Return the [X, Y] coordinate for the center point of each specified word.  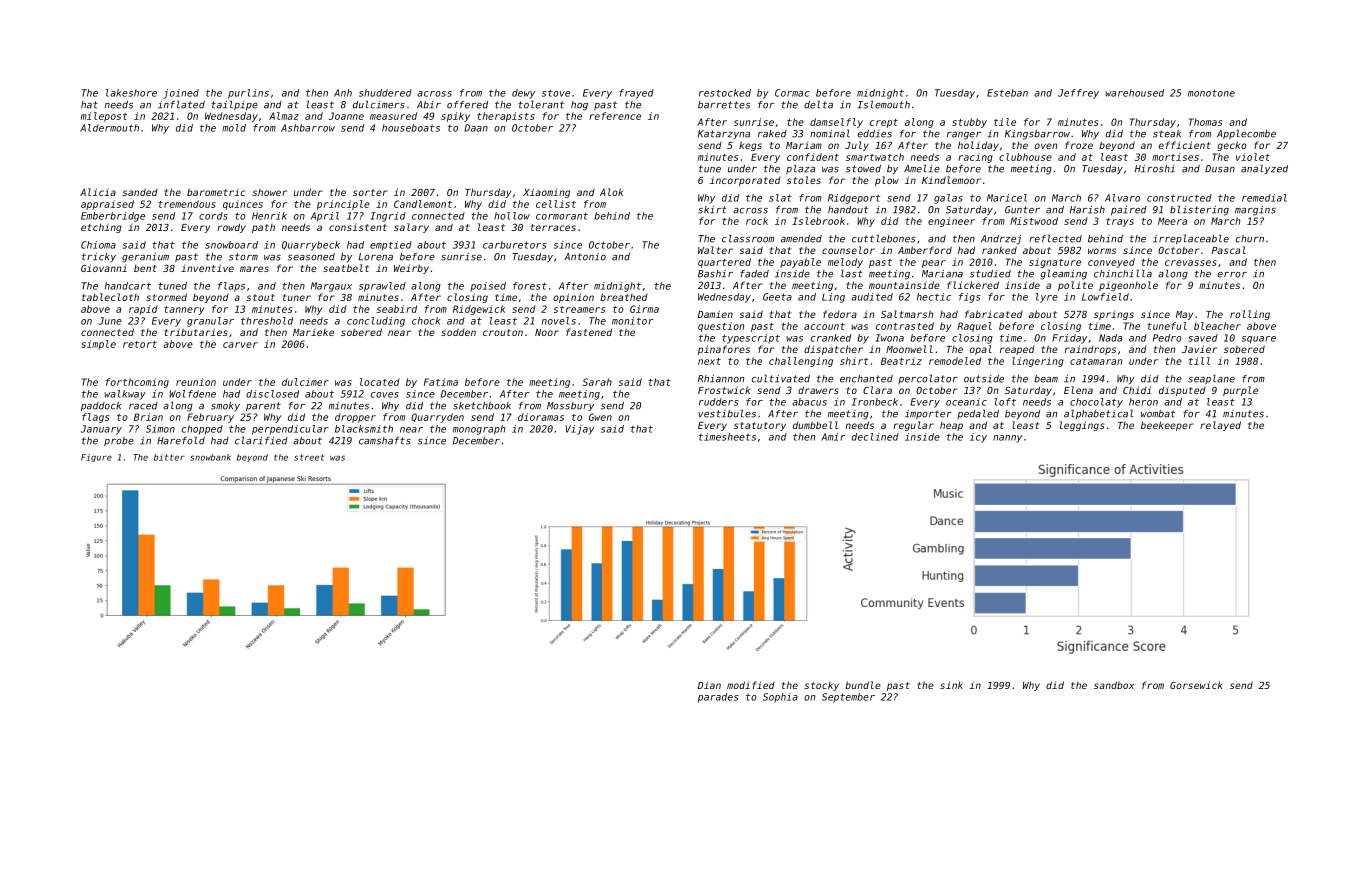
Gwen [600, 417]
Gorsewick [1196, 685]
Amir [833, 437]
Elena [1078, 390]
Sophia [780, 697]
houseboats [411, 128]
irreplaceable [1191, 239]
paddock [101, 406]
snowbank [210, 457]
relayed [1220, 426]
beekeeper [1167, 426]
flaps [231, 287]
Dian [709, 685]
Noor [547, 332]
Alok [611, 192]
